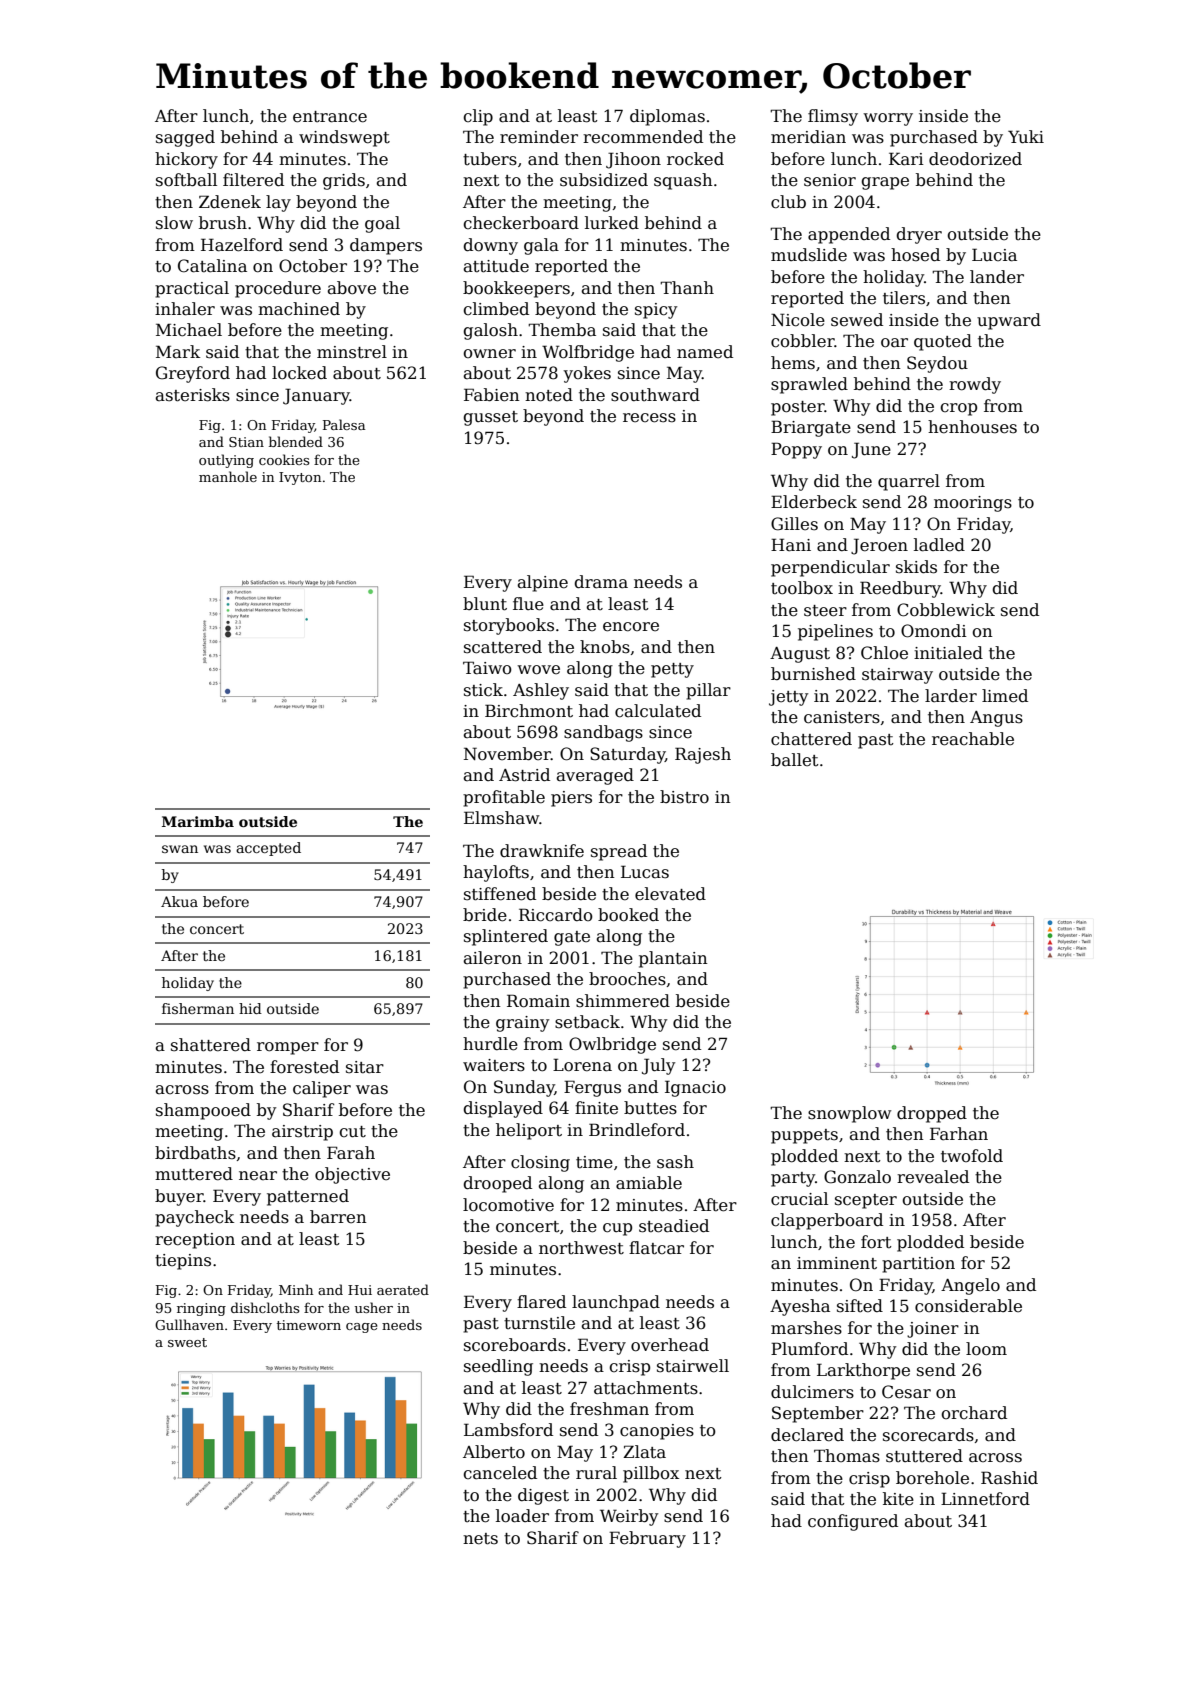 This screenshot has width=1201, height=1699. Describe the element at coordinates (185, 138) in the screenshot. I see `sagged` at that location.
